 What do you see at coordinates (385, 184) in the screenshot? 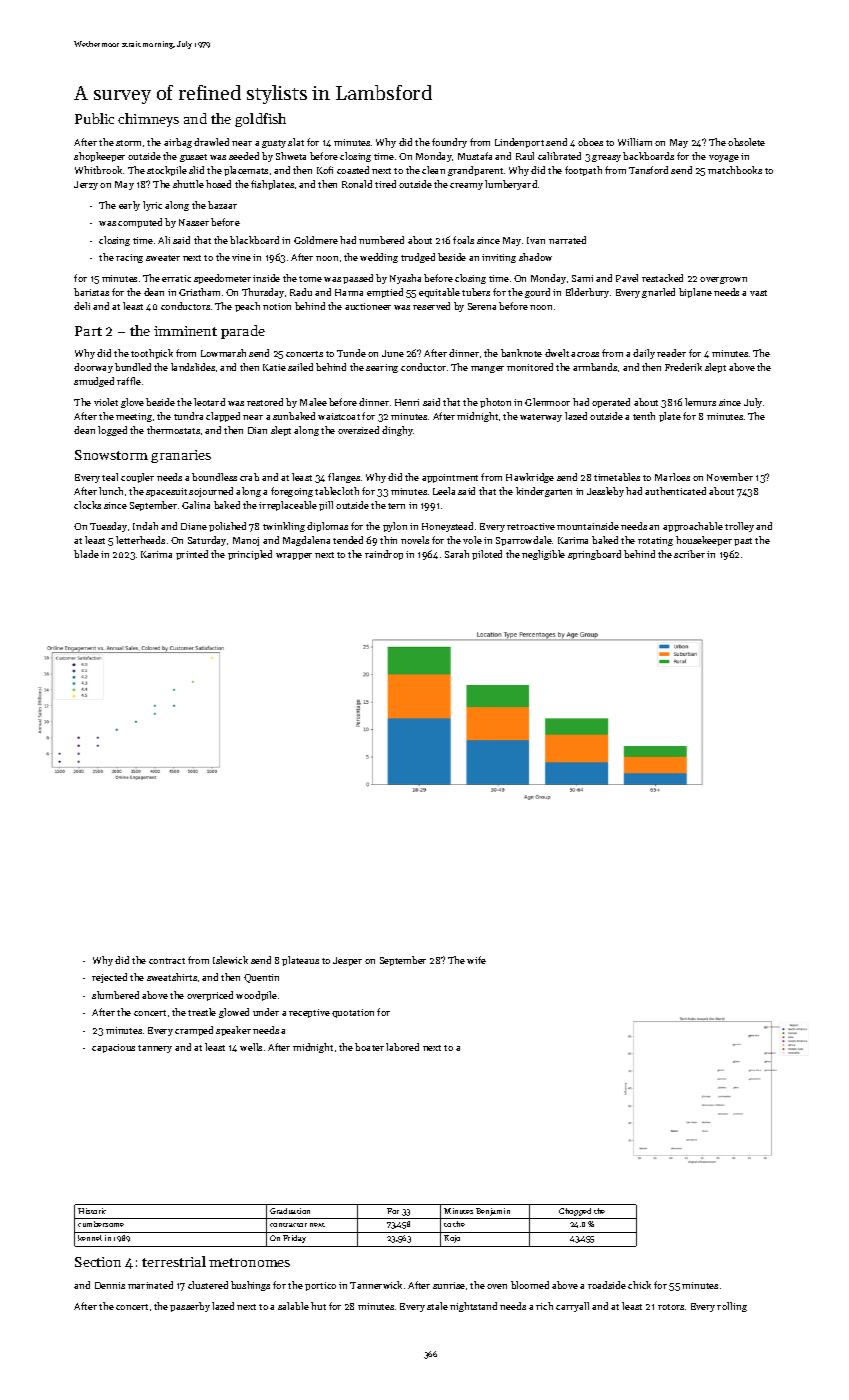
I see `tired` at bounding box center [385, 184].
